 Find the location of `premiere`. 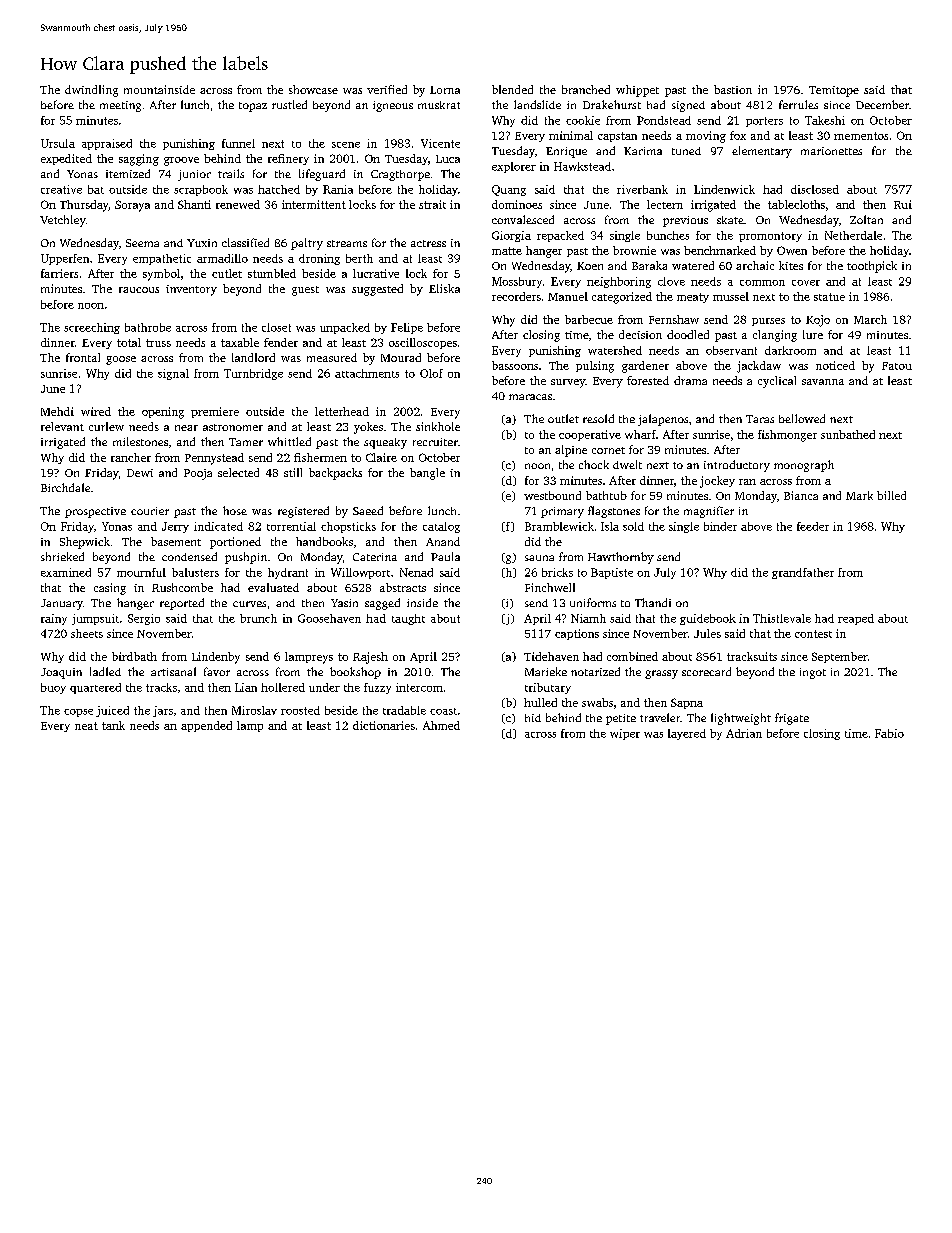

premiere is located at coordinates (215, 412).
